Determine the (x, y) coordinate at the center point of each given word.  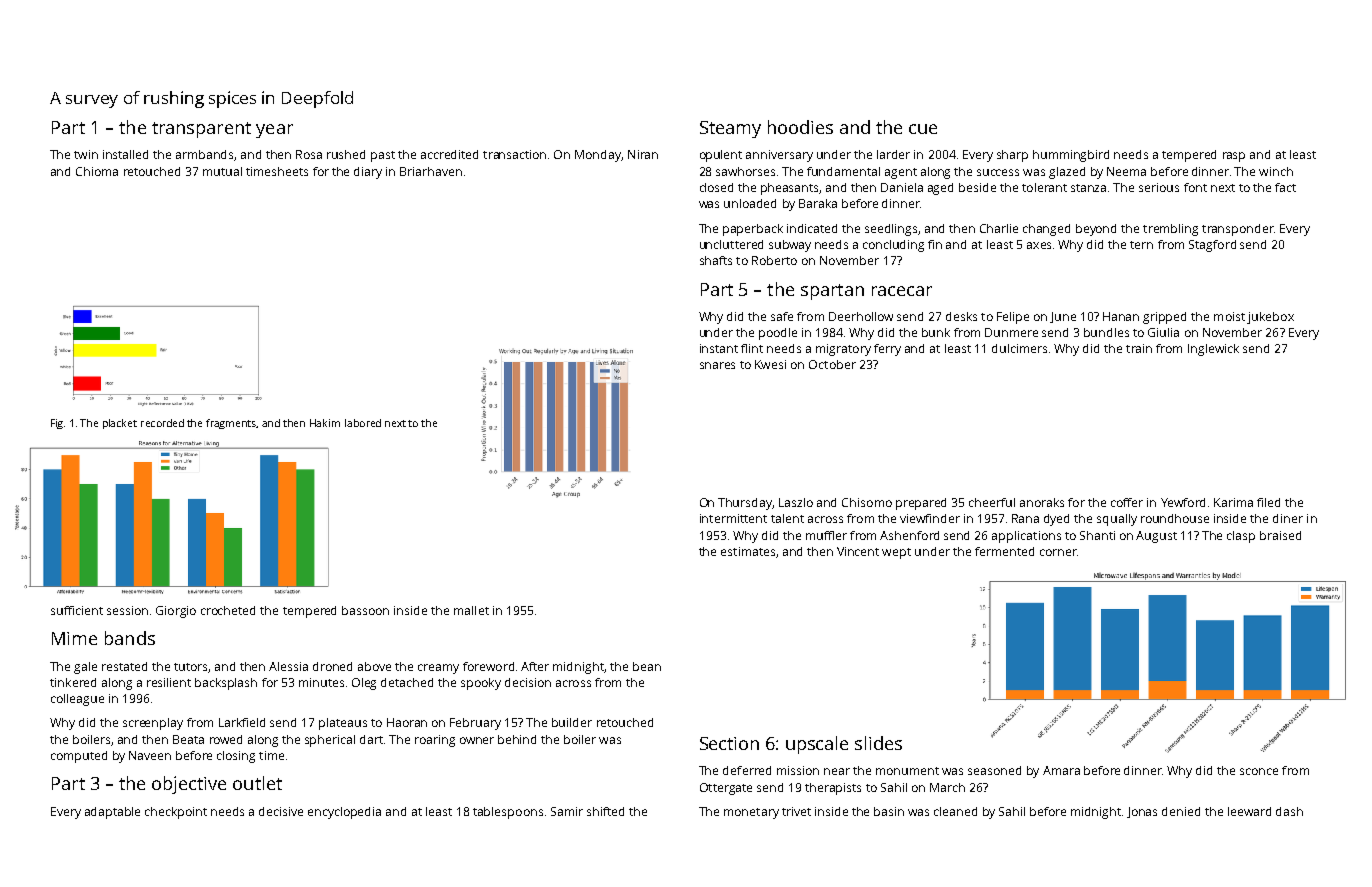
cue (923, 129)
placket (120, 424)
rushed (346, 154)
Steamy (730, 129)
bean (647, 666)
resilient (169, 682)
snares (717, 365)
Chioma (97, 171)
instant (719, 348)
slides (878, 743)
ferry (887, 350)
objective (189, 785)
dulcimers (1019, 348)
